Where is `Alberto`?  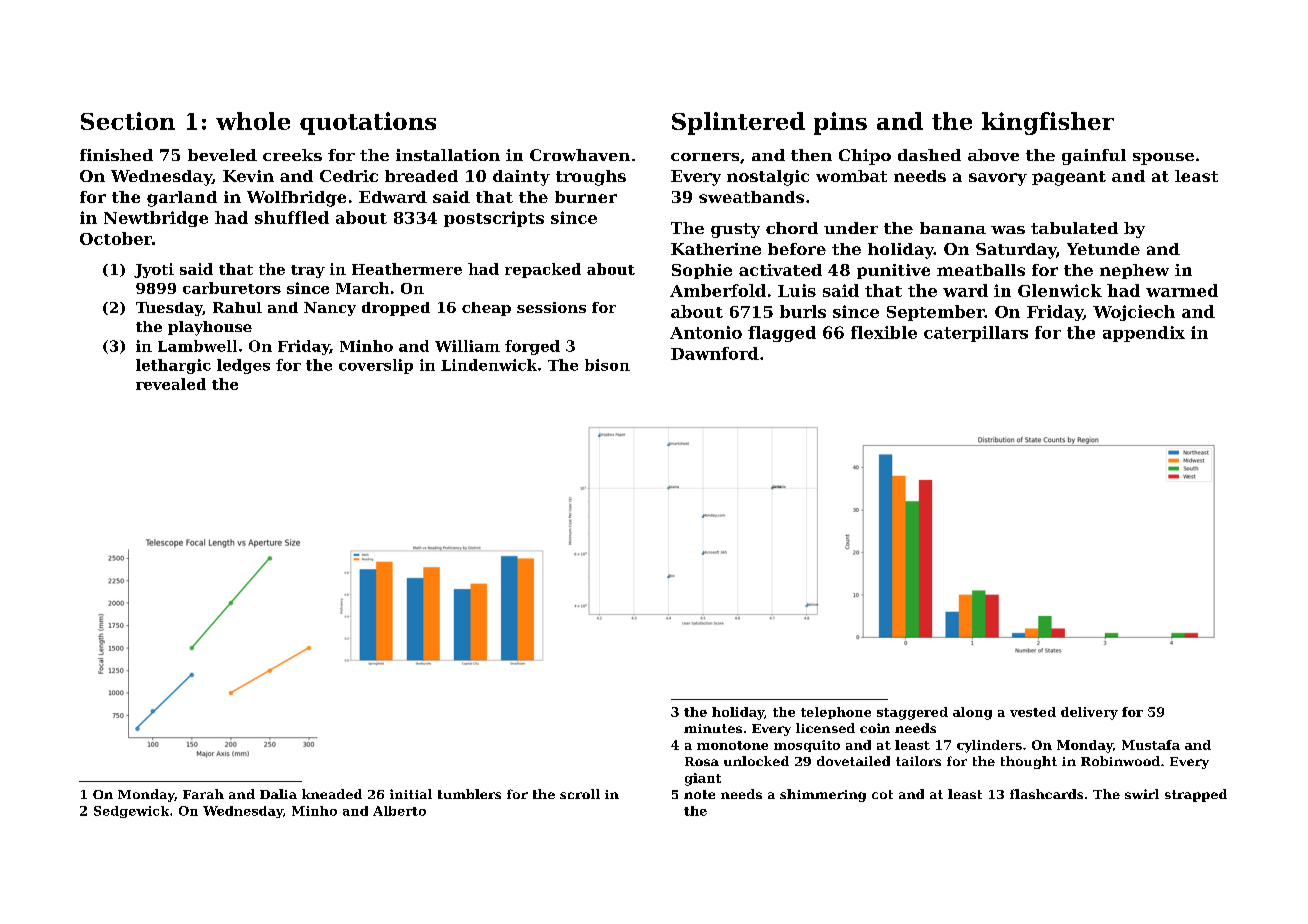
Alberto is located at coordinates (399, 811).
